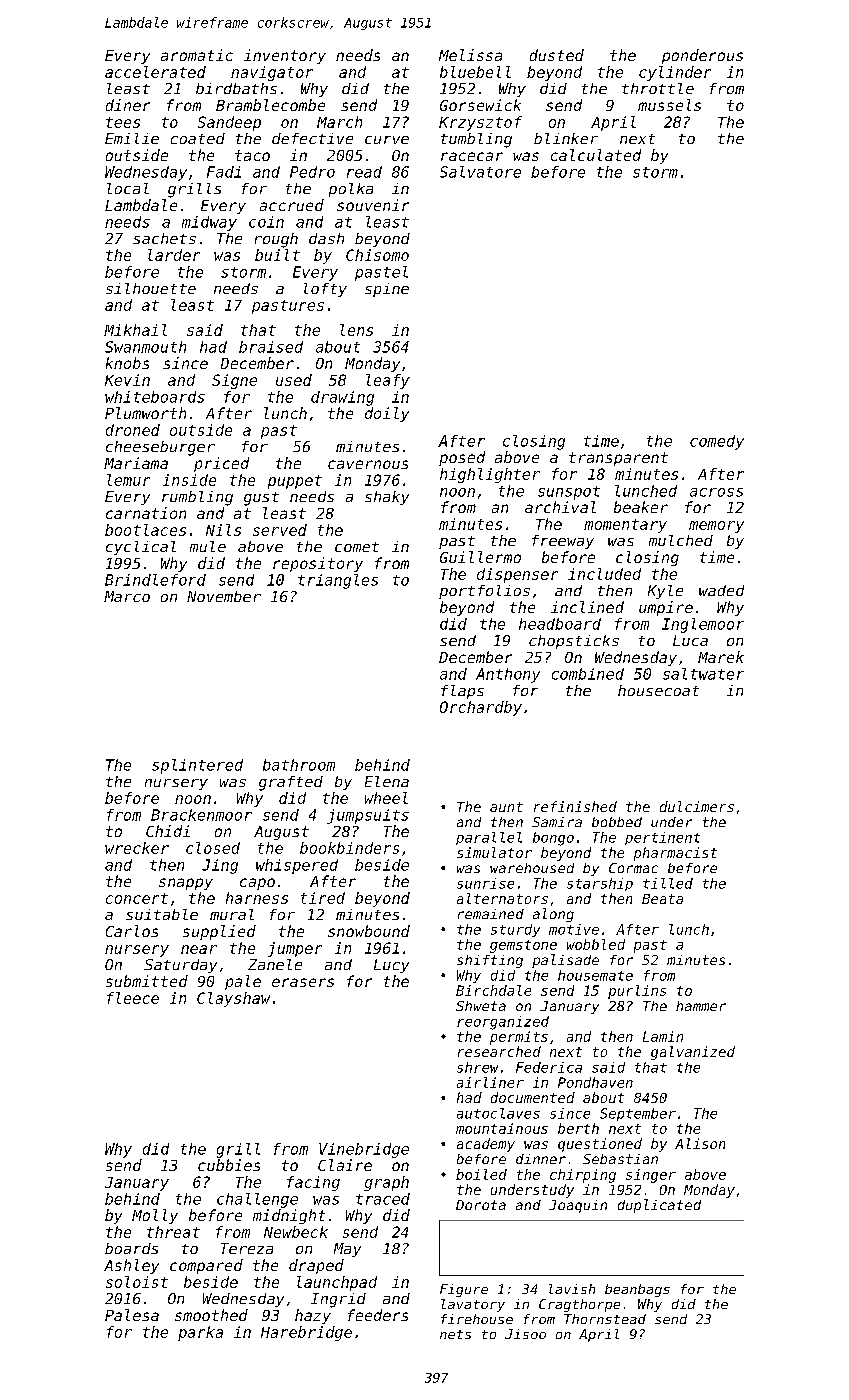 The height and width of the page is (1400, 849). What do you see at coordinates (234, 381) in the page?
I see `Signe` at bounding box center [234, 381].
